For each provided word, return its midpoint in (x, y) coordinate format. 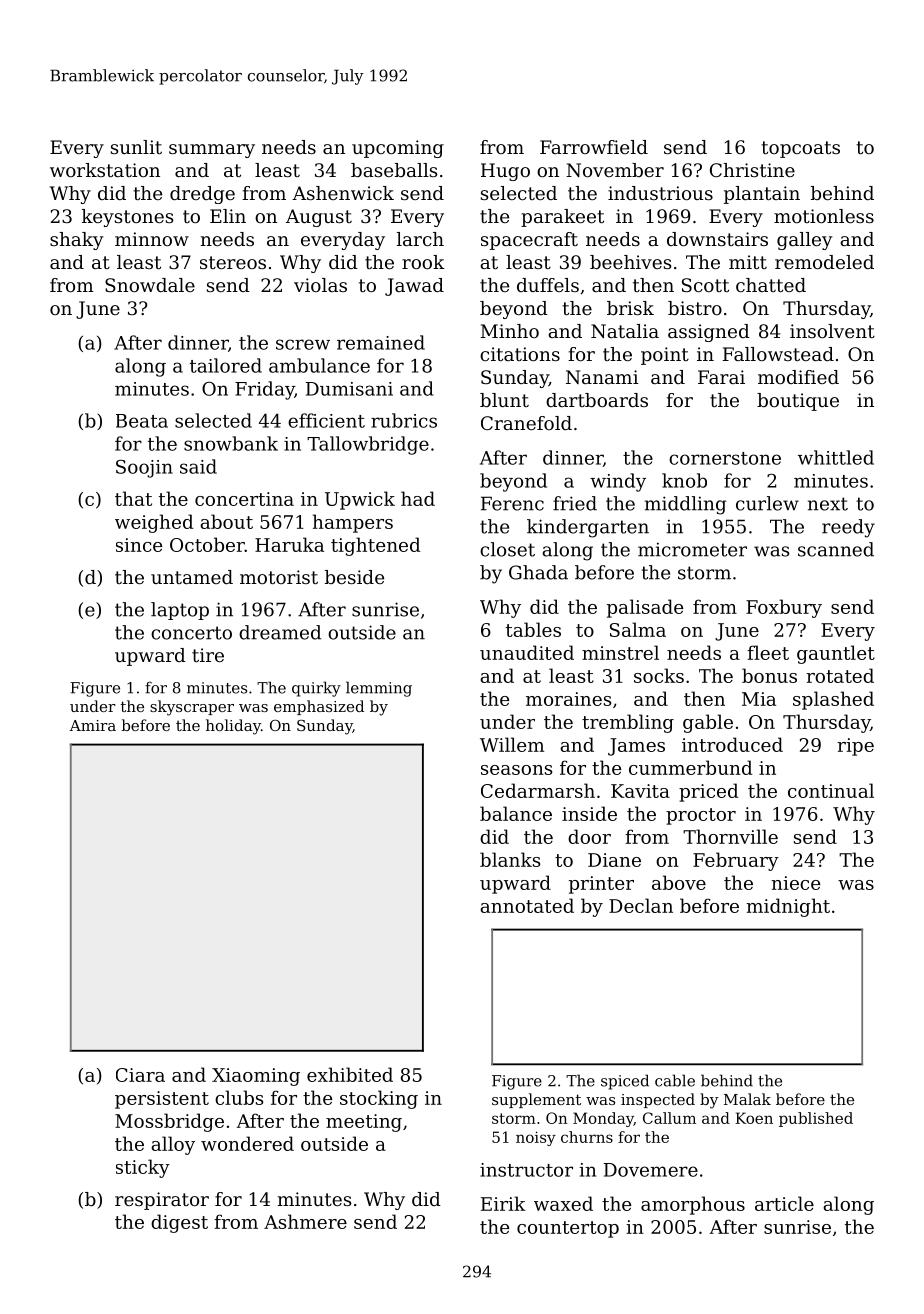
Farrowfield (594, 147)
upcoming (398, 149)
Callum (669, 1118)
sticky (143, 1168)
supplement (536, 1100)
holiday (233, 727)
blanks (510, 859)
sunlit (136, 147)
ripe (855, 747)
